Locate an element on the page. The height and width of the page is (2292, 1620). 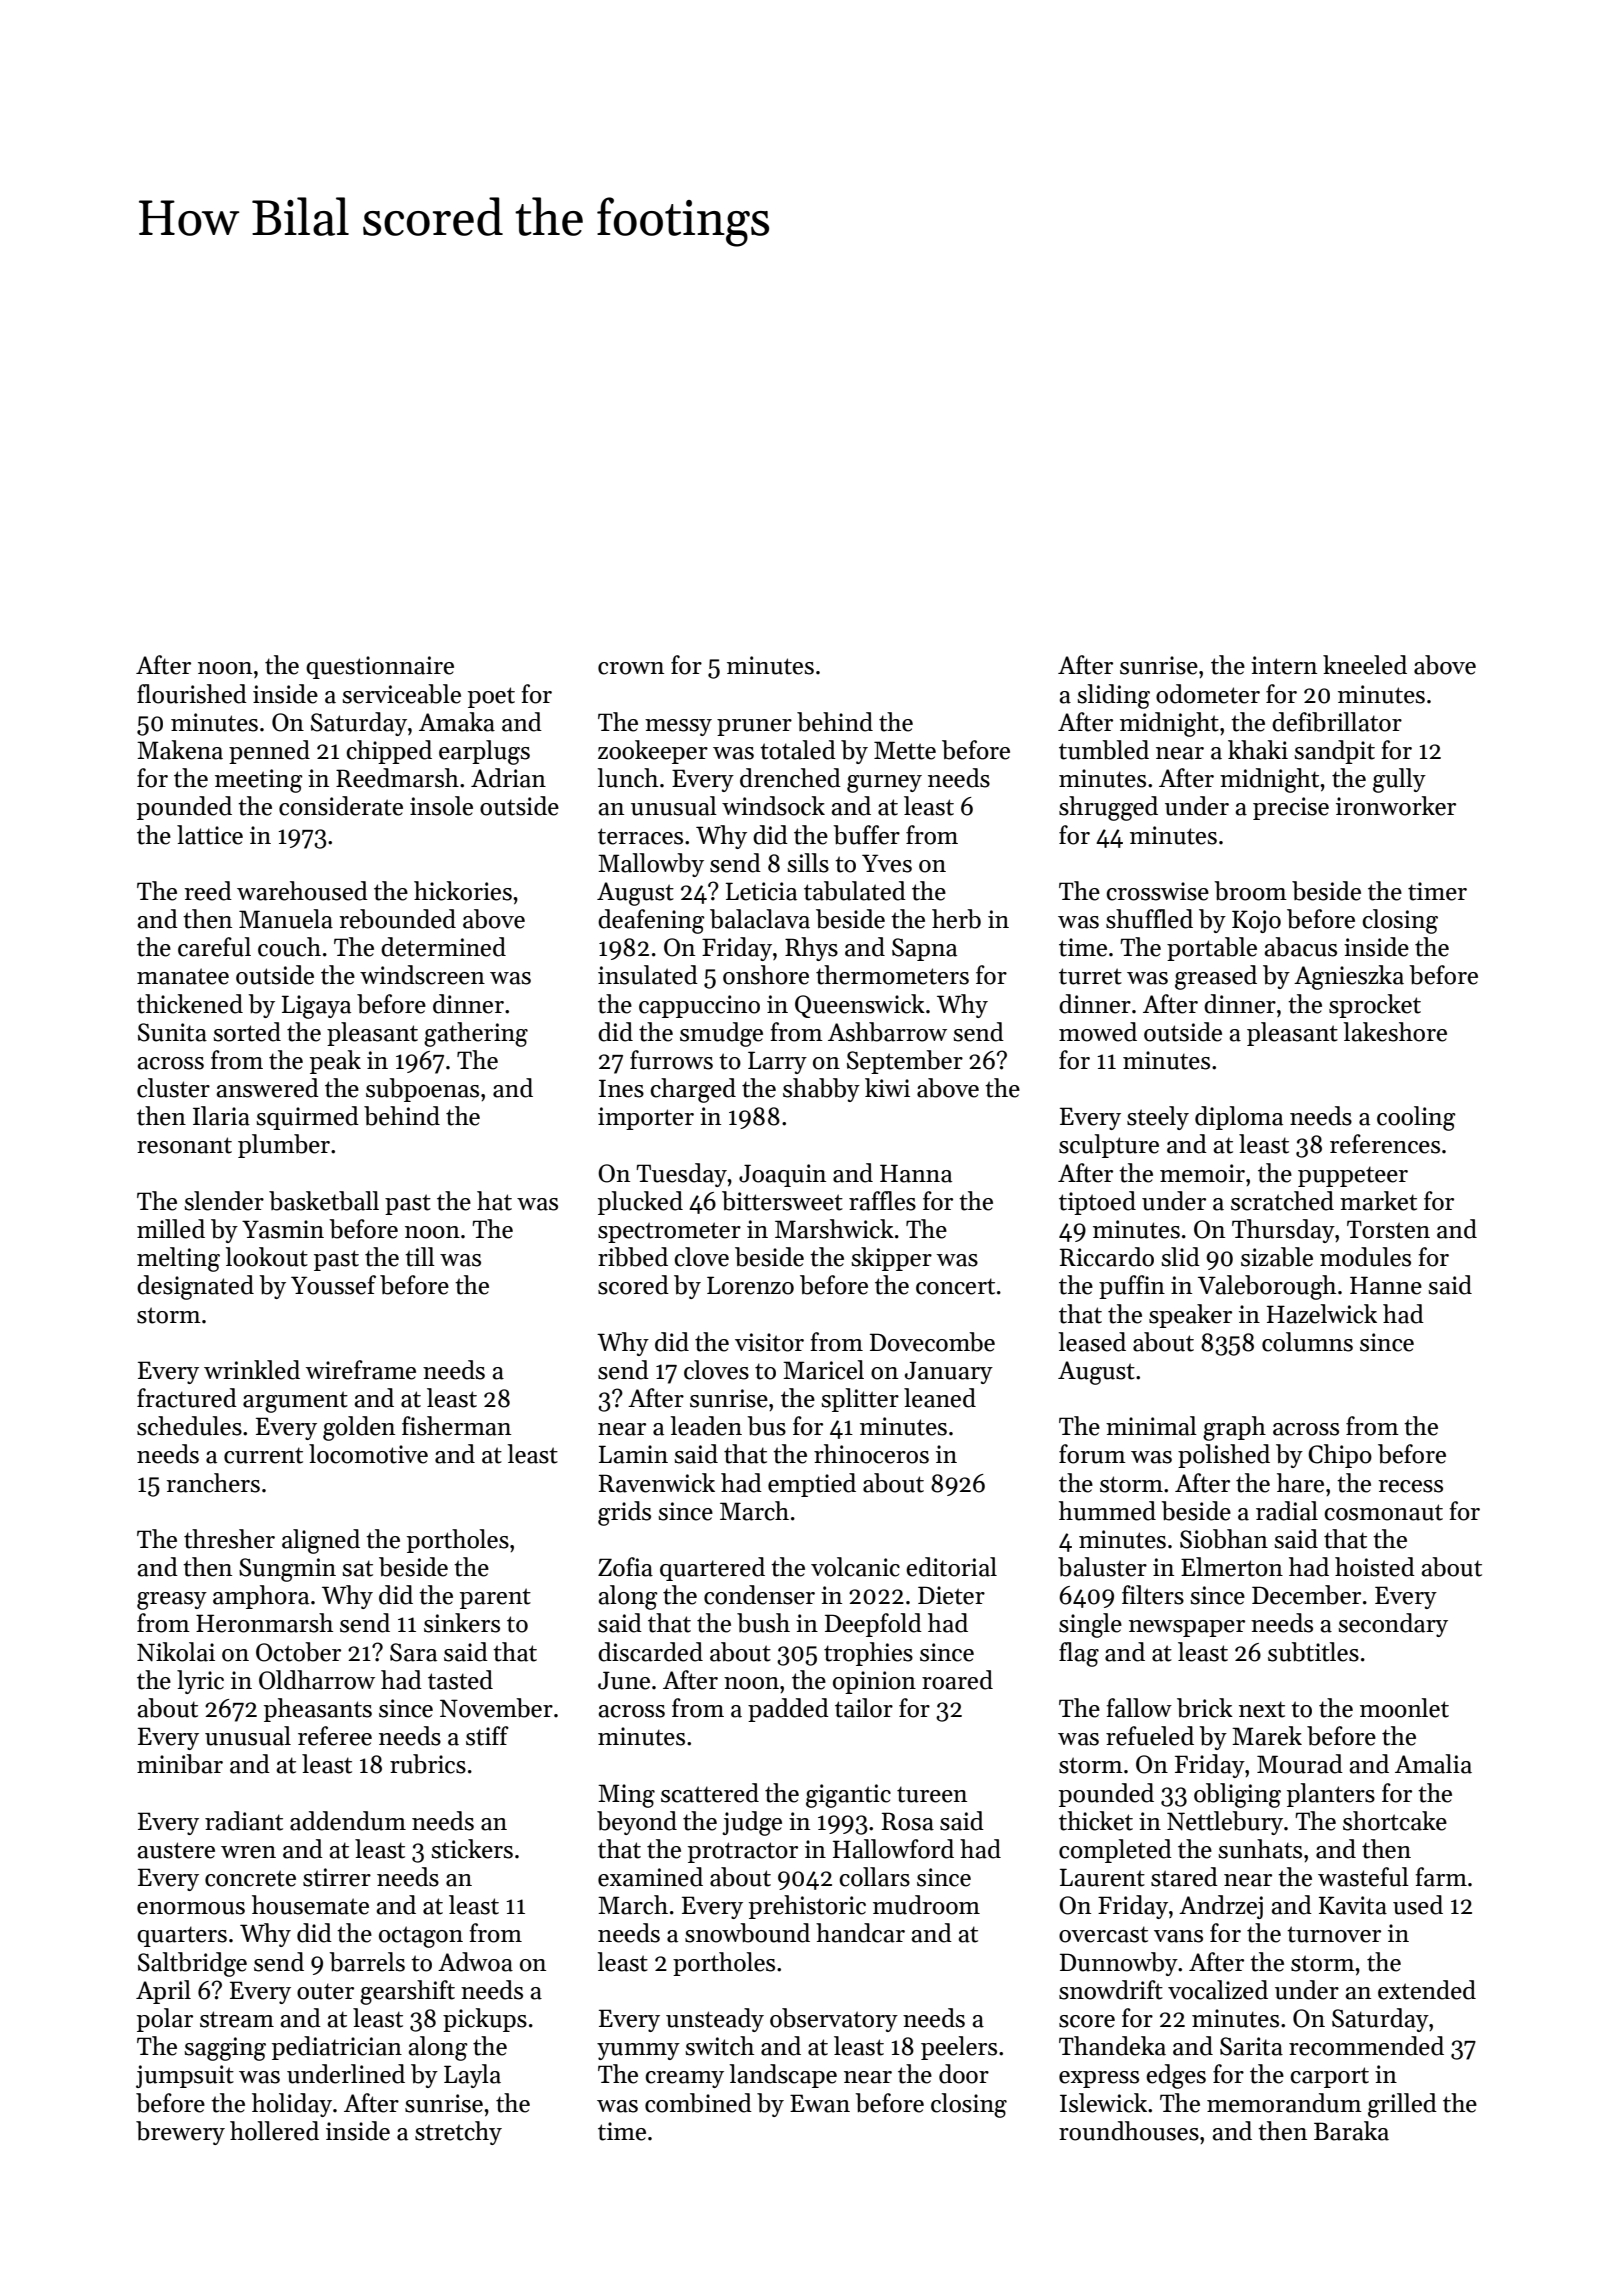
odometer is located at coordinates (1208, 694).
